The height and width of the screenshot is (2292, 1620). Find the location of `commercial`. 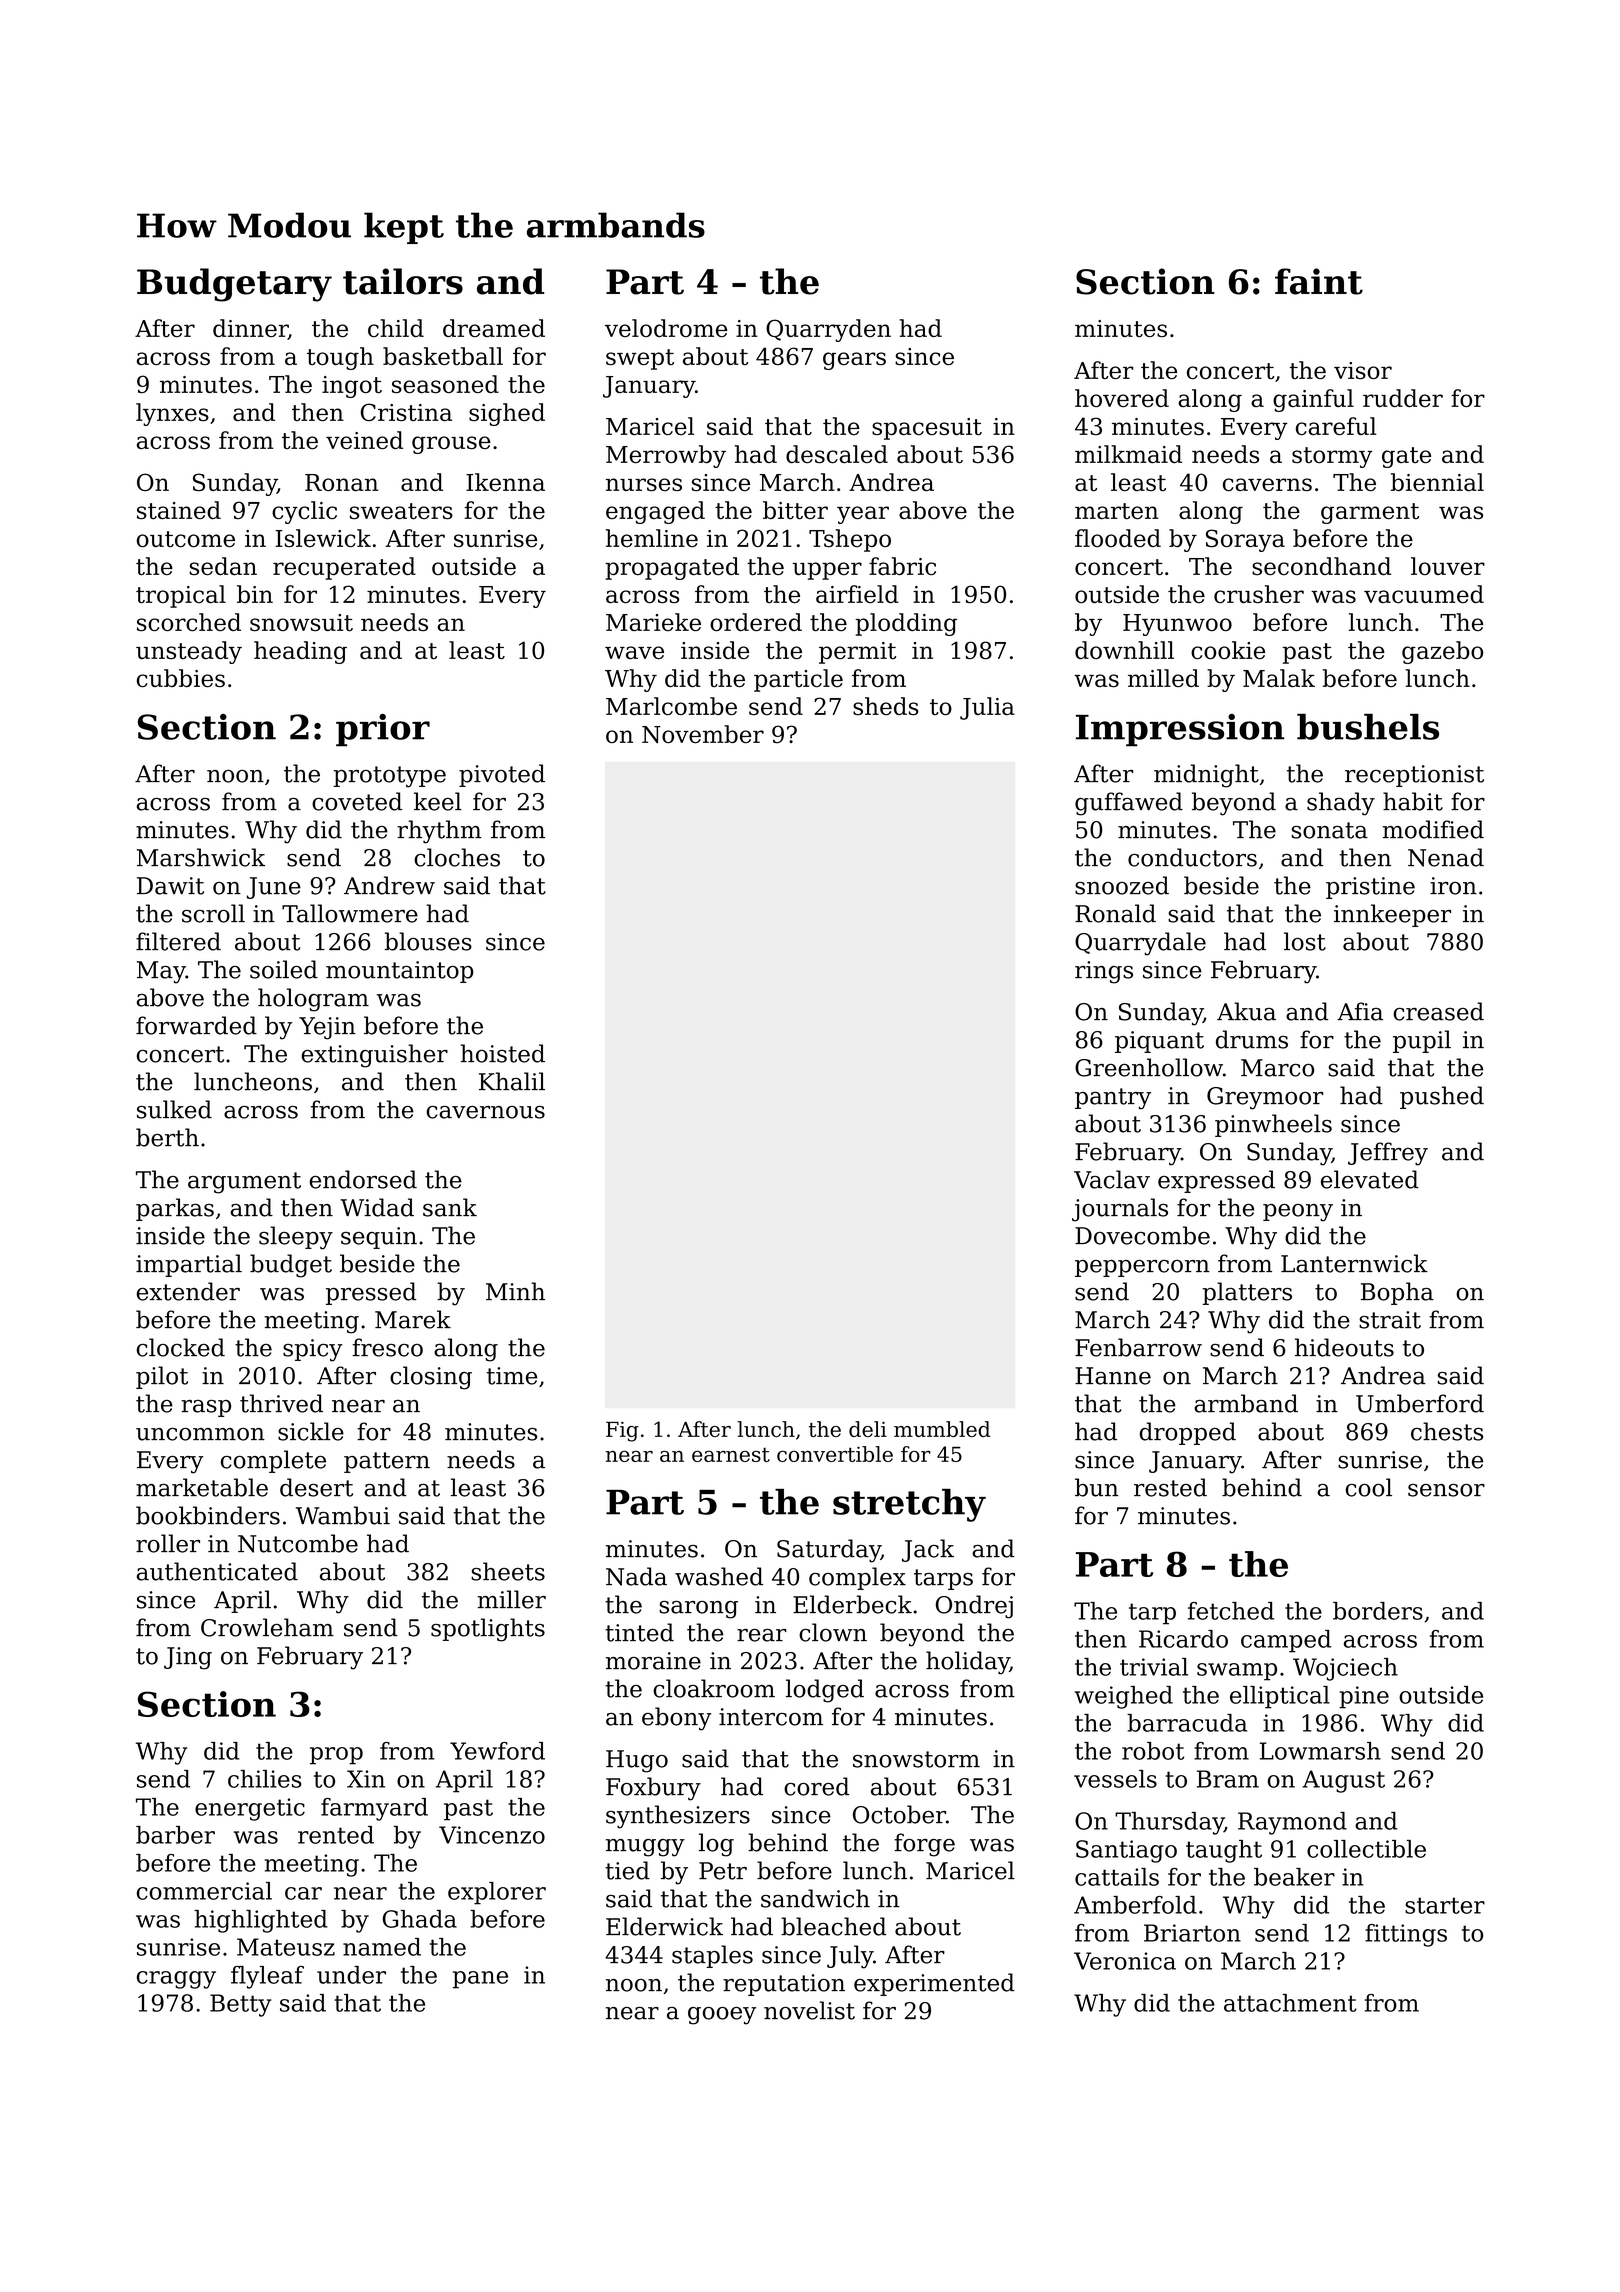

commercial is located at coordinates (204, 1891).
